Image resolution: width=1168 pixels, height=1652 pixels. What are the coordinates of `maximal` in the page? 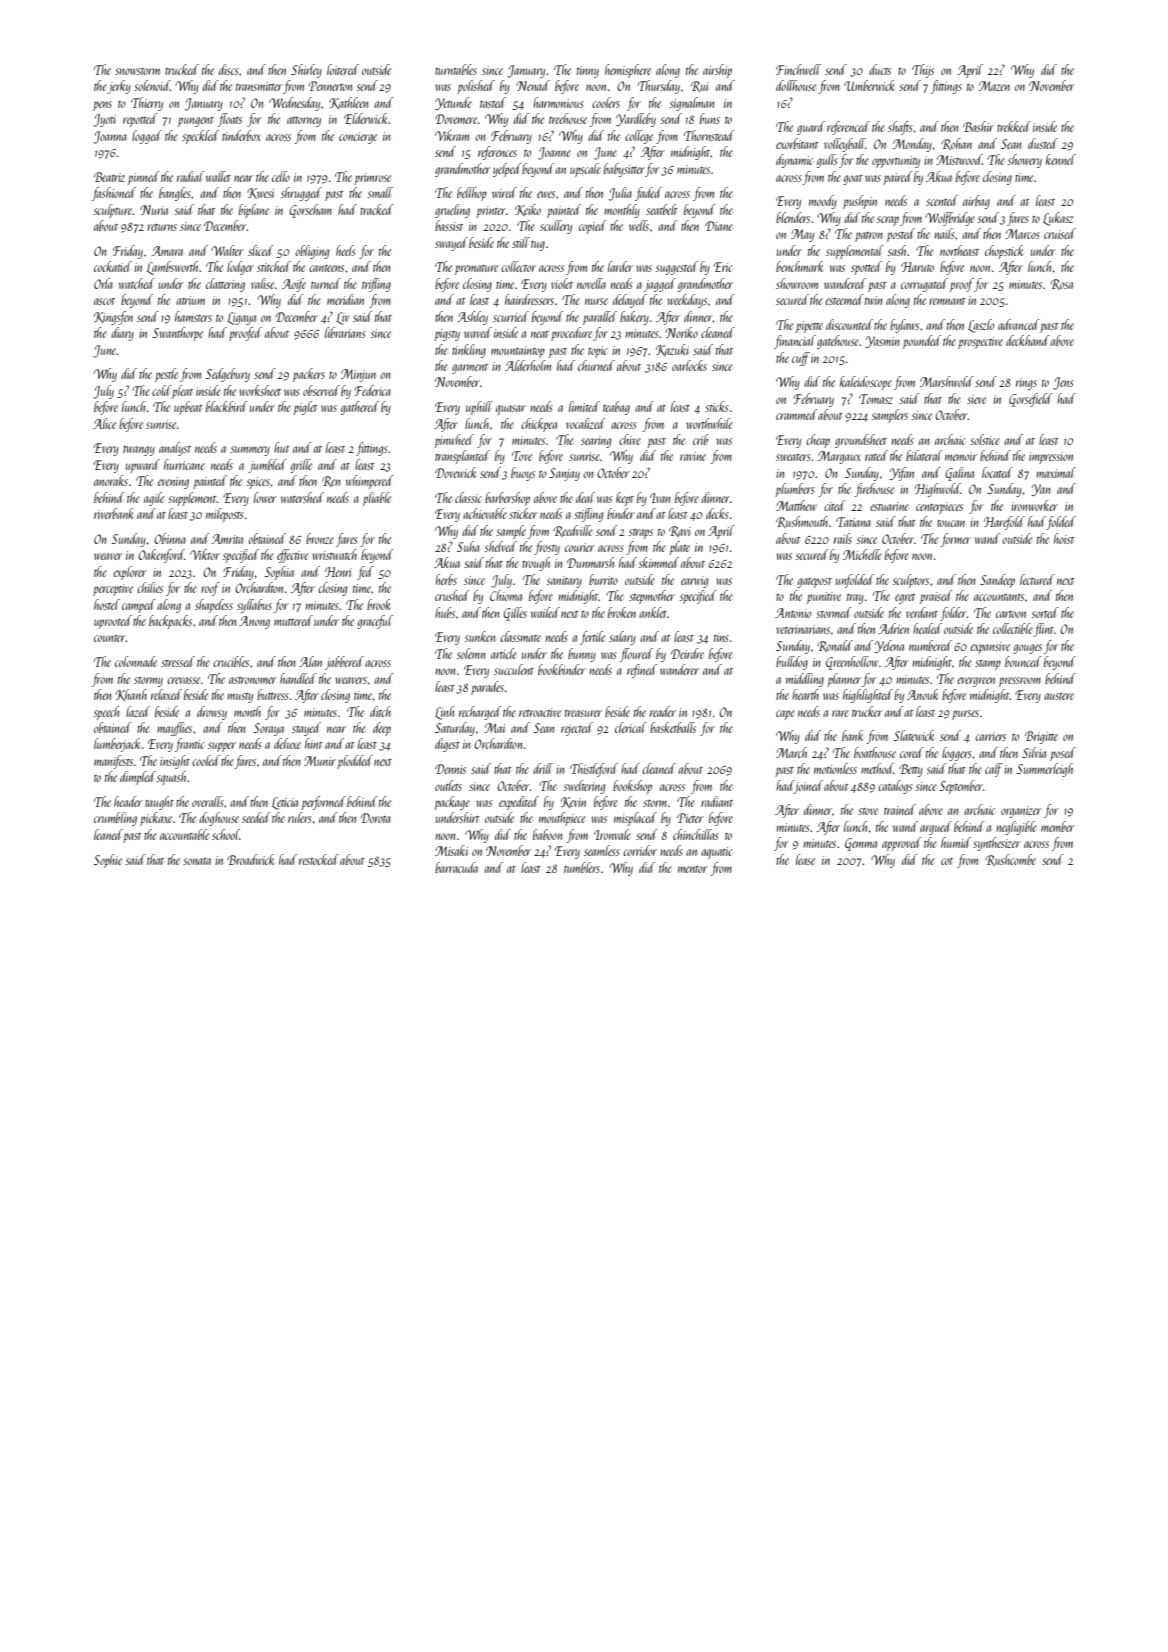 It's located at (1056, 472).
